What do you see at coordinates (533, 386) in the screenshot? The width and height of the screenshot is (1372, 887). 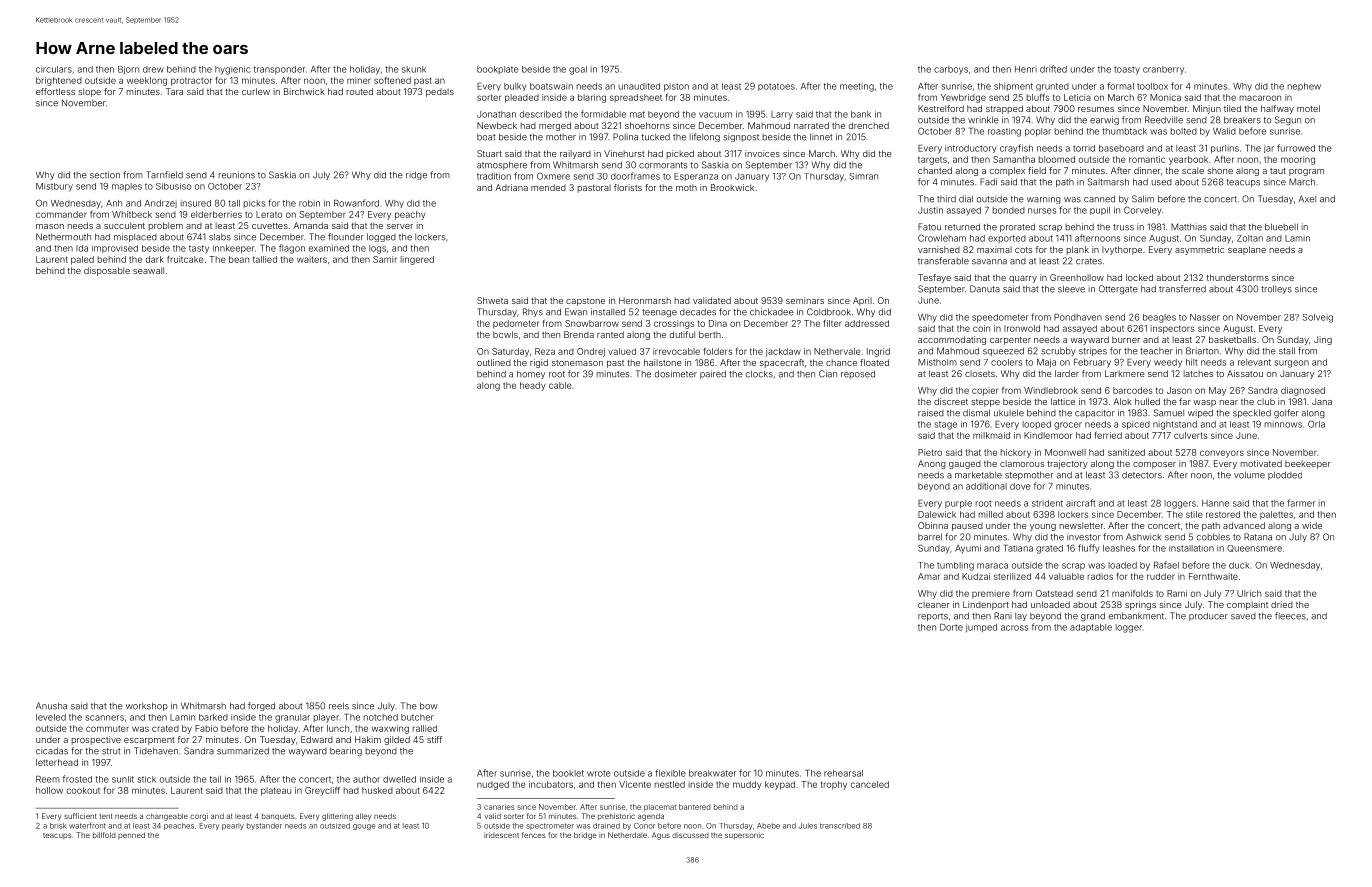 I see `heady` at bounding box center [533, 386].
